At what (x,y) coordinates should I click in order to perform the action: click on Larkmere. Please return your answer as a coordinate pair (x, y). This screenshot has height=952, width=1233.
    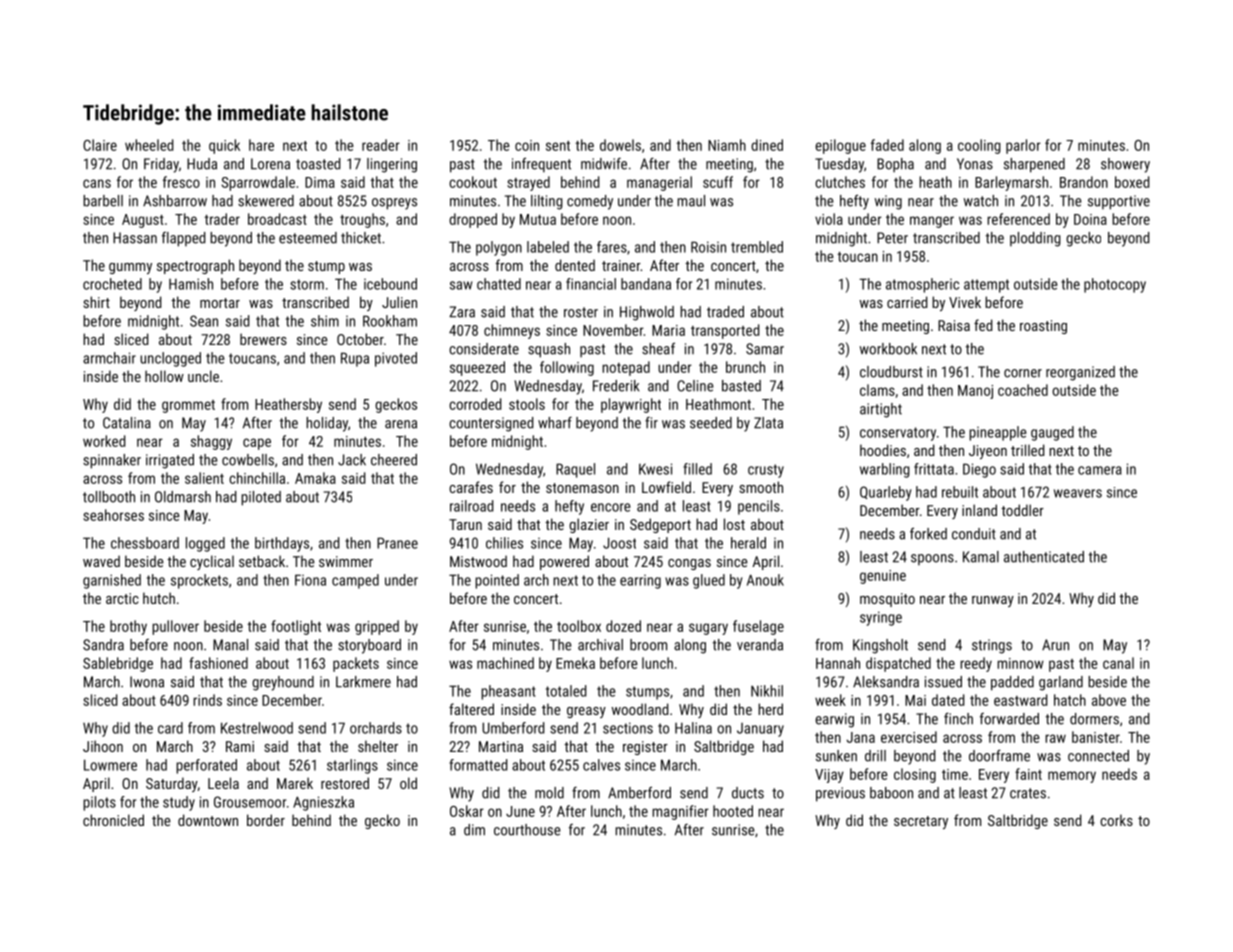
    Looking at the image, I should click on (363, 682).
